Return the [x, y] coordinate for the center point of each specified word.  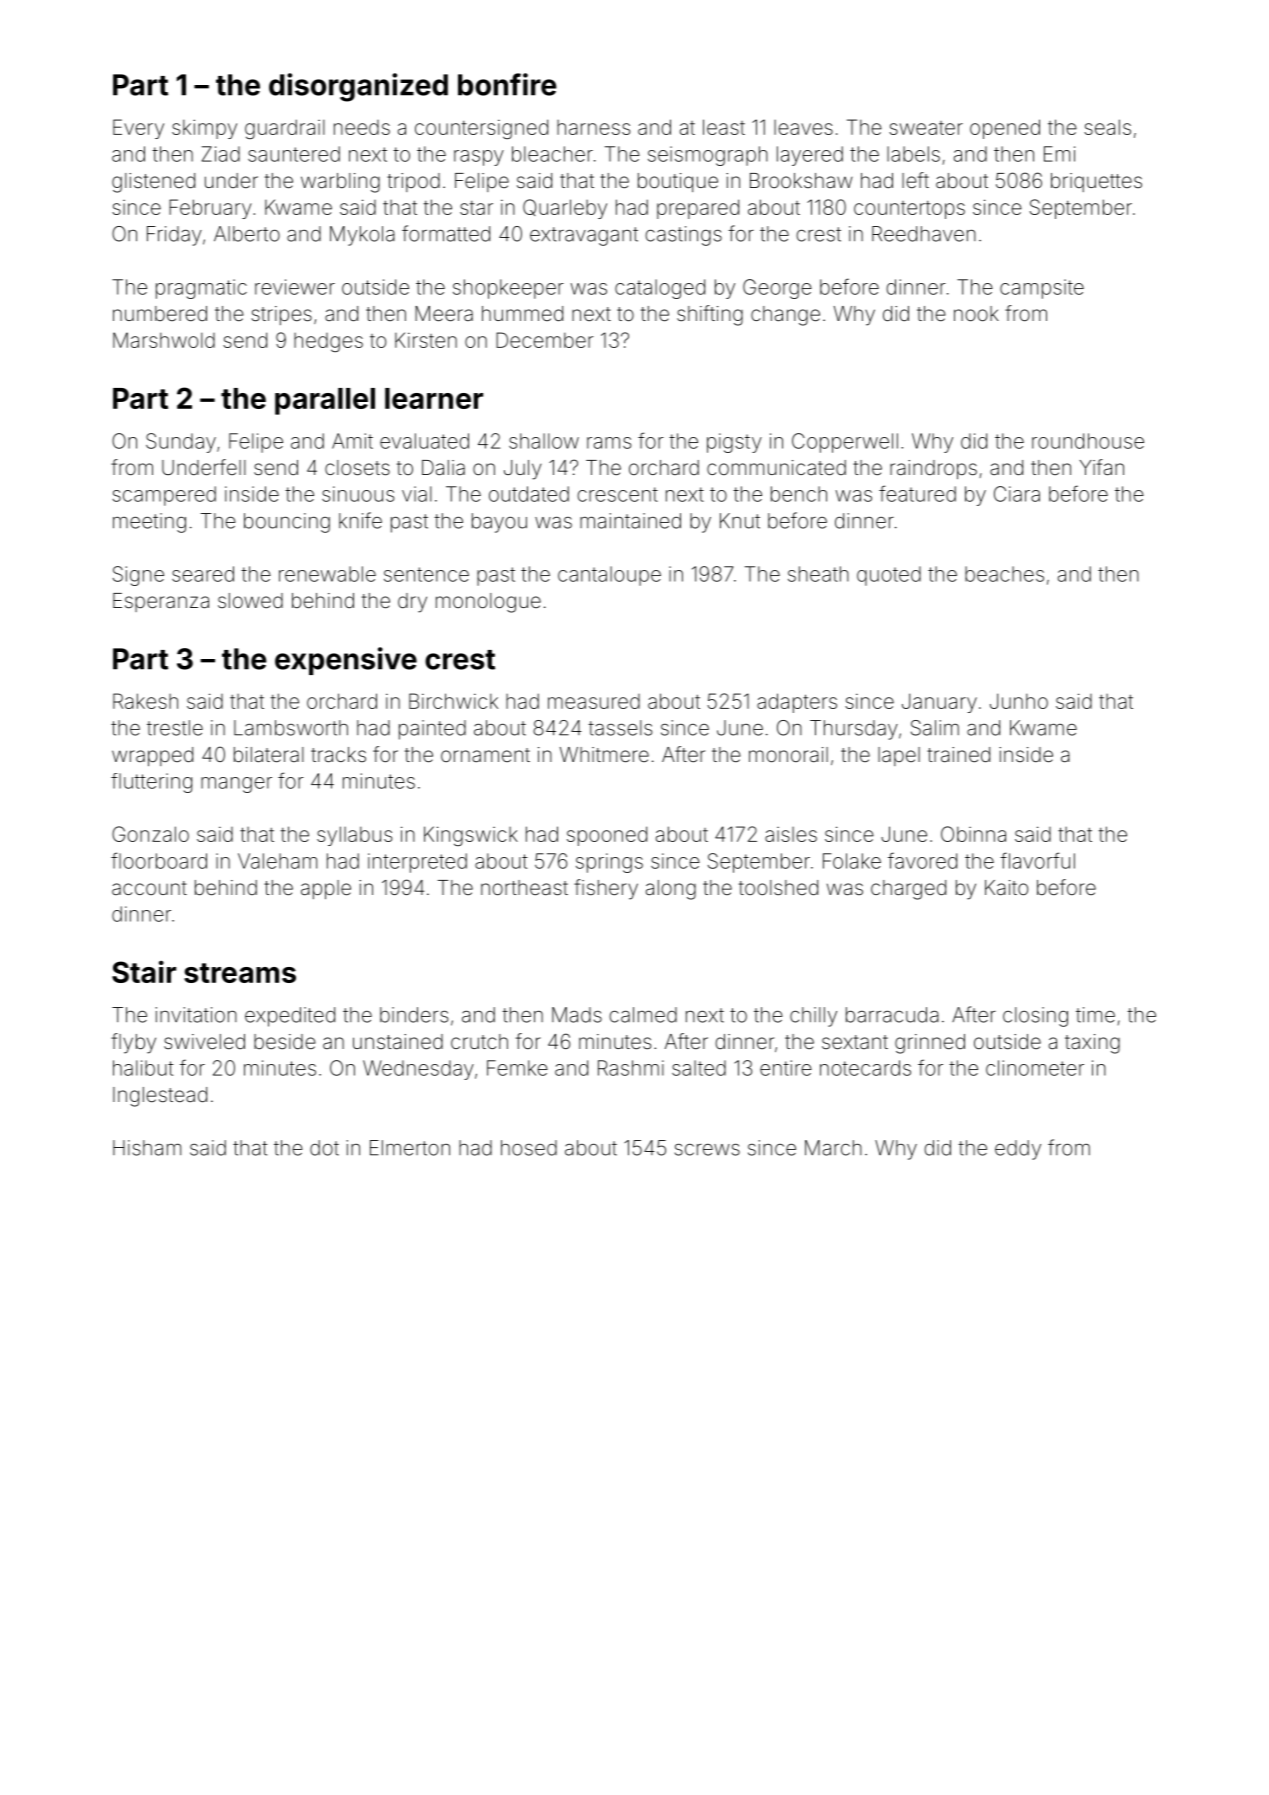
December [544, 340]
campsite [1042, 289]
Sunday [181, 443]
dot [324, 1148]
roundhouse [1088, 441]
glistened [153, 183]
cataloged [660, 289]
